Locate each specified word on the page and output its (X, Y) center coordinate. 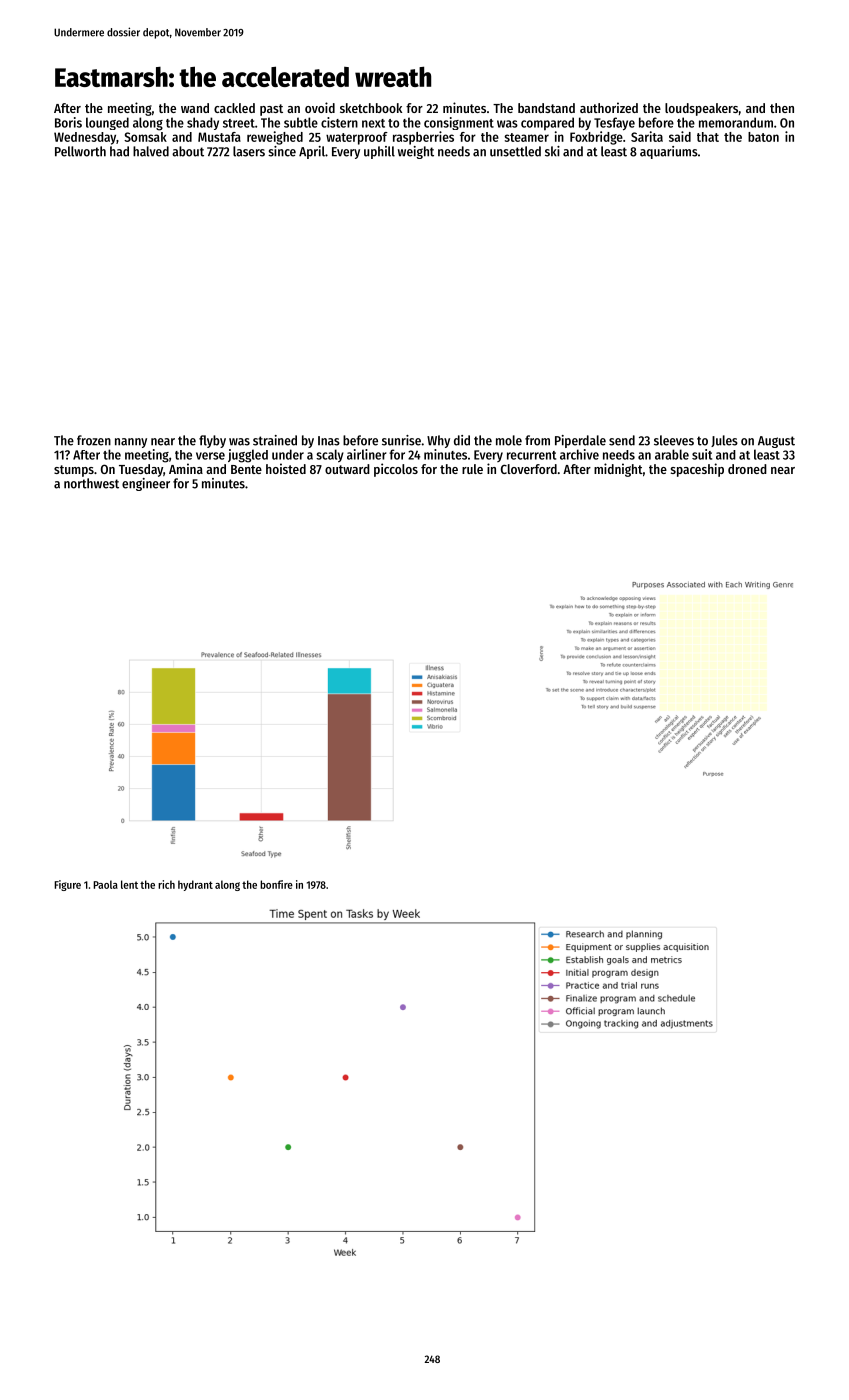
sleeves (674, 440)
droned (747, 469)
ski (552, 151)
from (537, 440)
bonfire (276, 884)
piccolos (396, 470)
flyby (212, 441)
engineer (146, 484)
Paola (105, 884)
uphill (379, 152)
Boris (68, 122)
